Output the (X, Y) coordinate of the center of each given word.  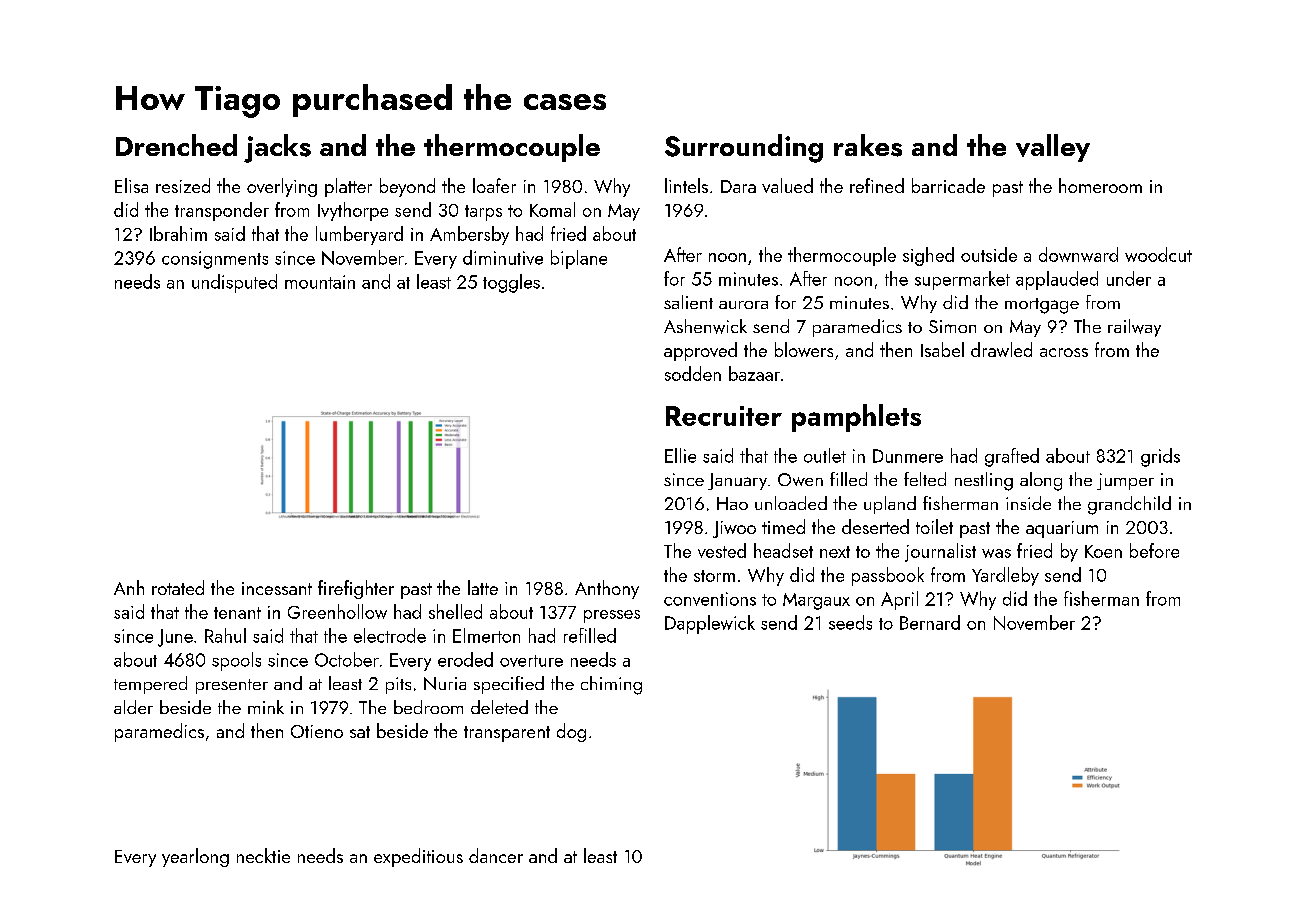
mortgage (1042, 306)
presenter (232, 686)
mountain (320, 282)
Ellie (680, 455)
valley (1053, 148)
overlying (282, 187)
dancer (496, 855)
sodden (693, 373)
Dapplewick (710, 624)
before (1154, 550)
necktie (263, 855)
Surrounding (744, 148)
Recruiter (724, 416)
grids (1160, 457)
